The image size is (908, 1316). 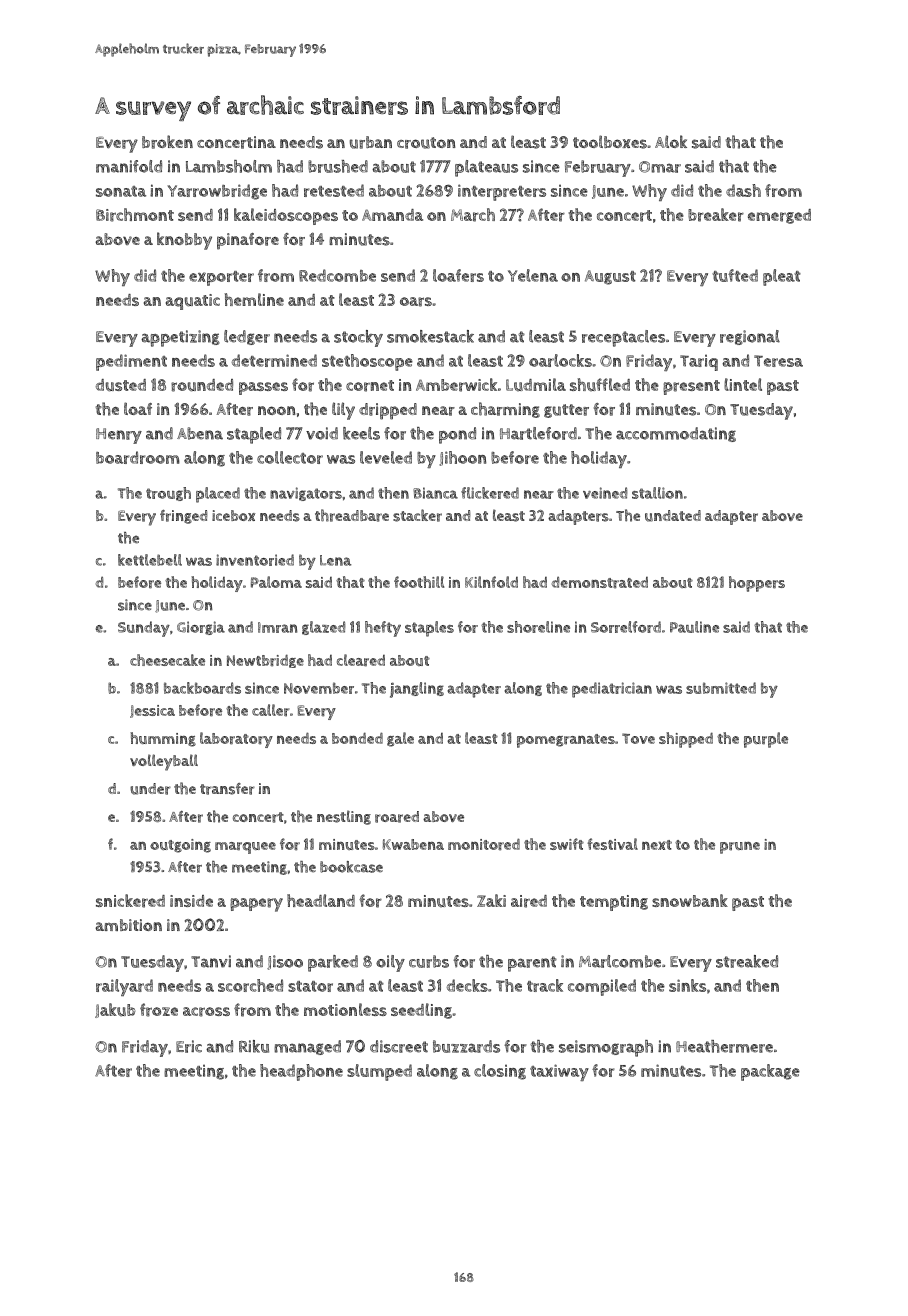 I want to click on flickered, so click(x=490, y=493).
